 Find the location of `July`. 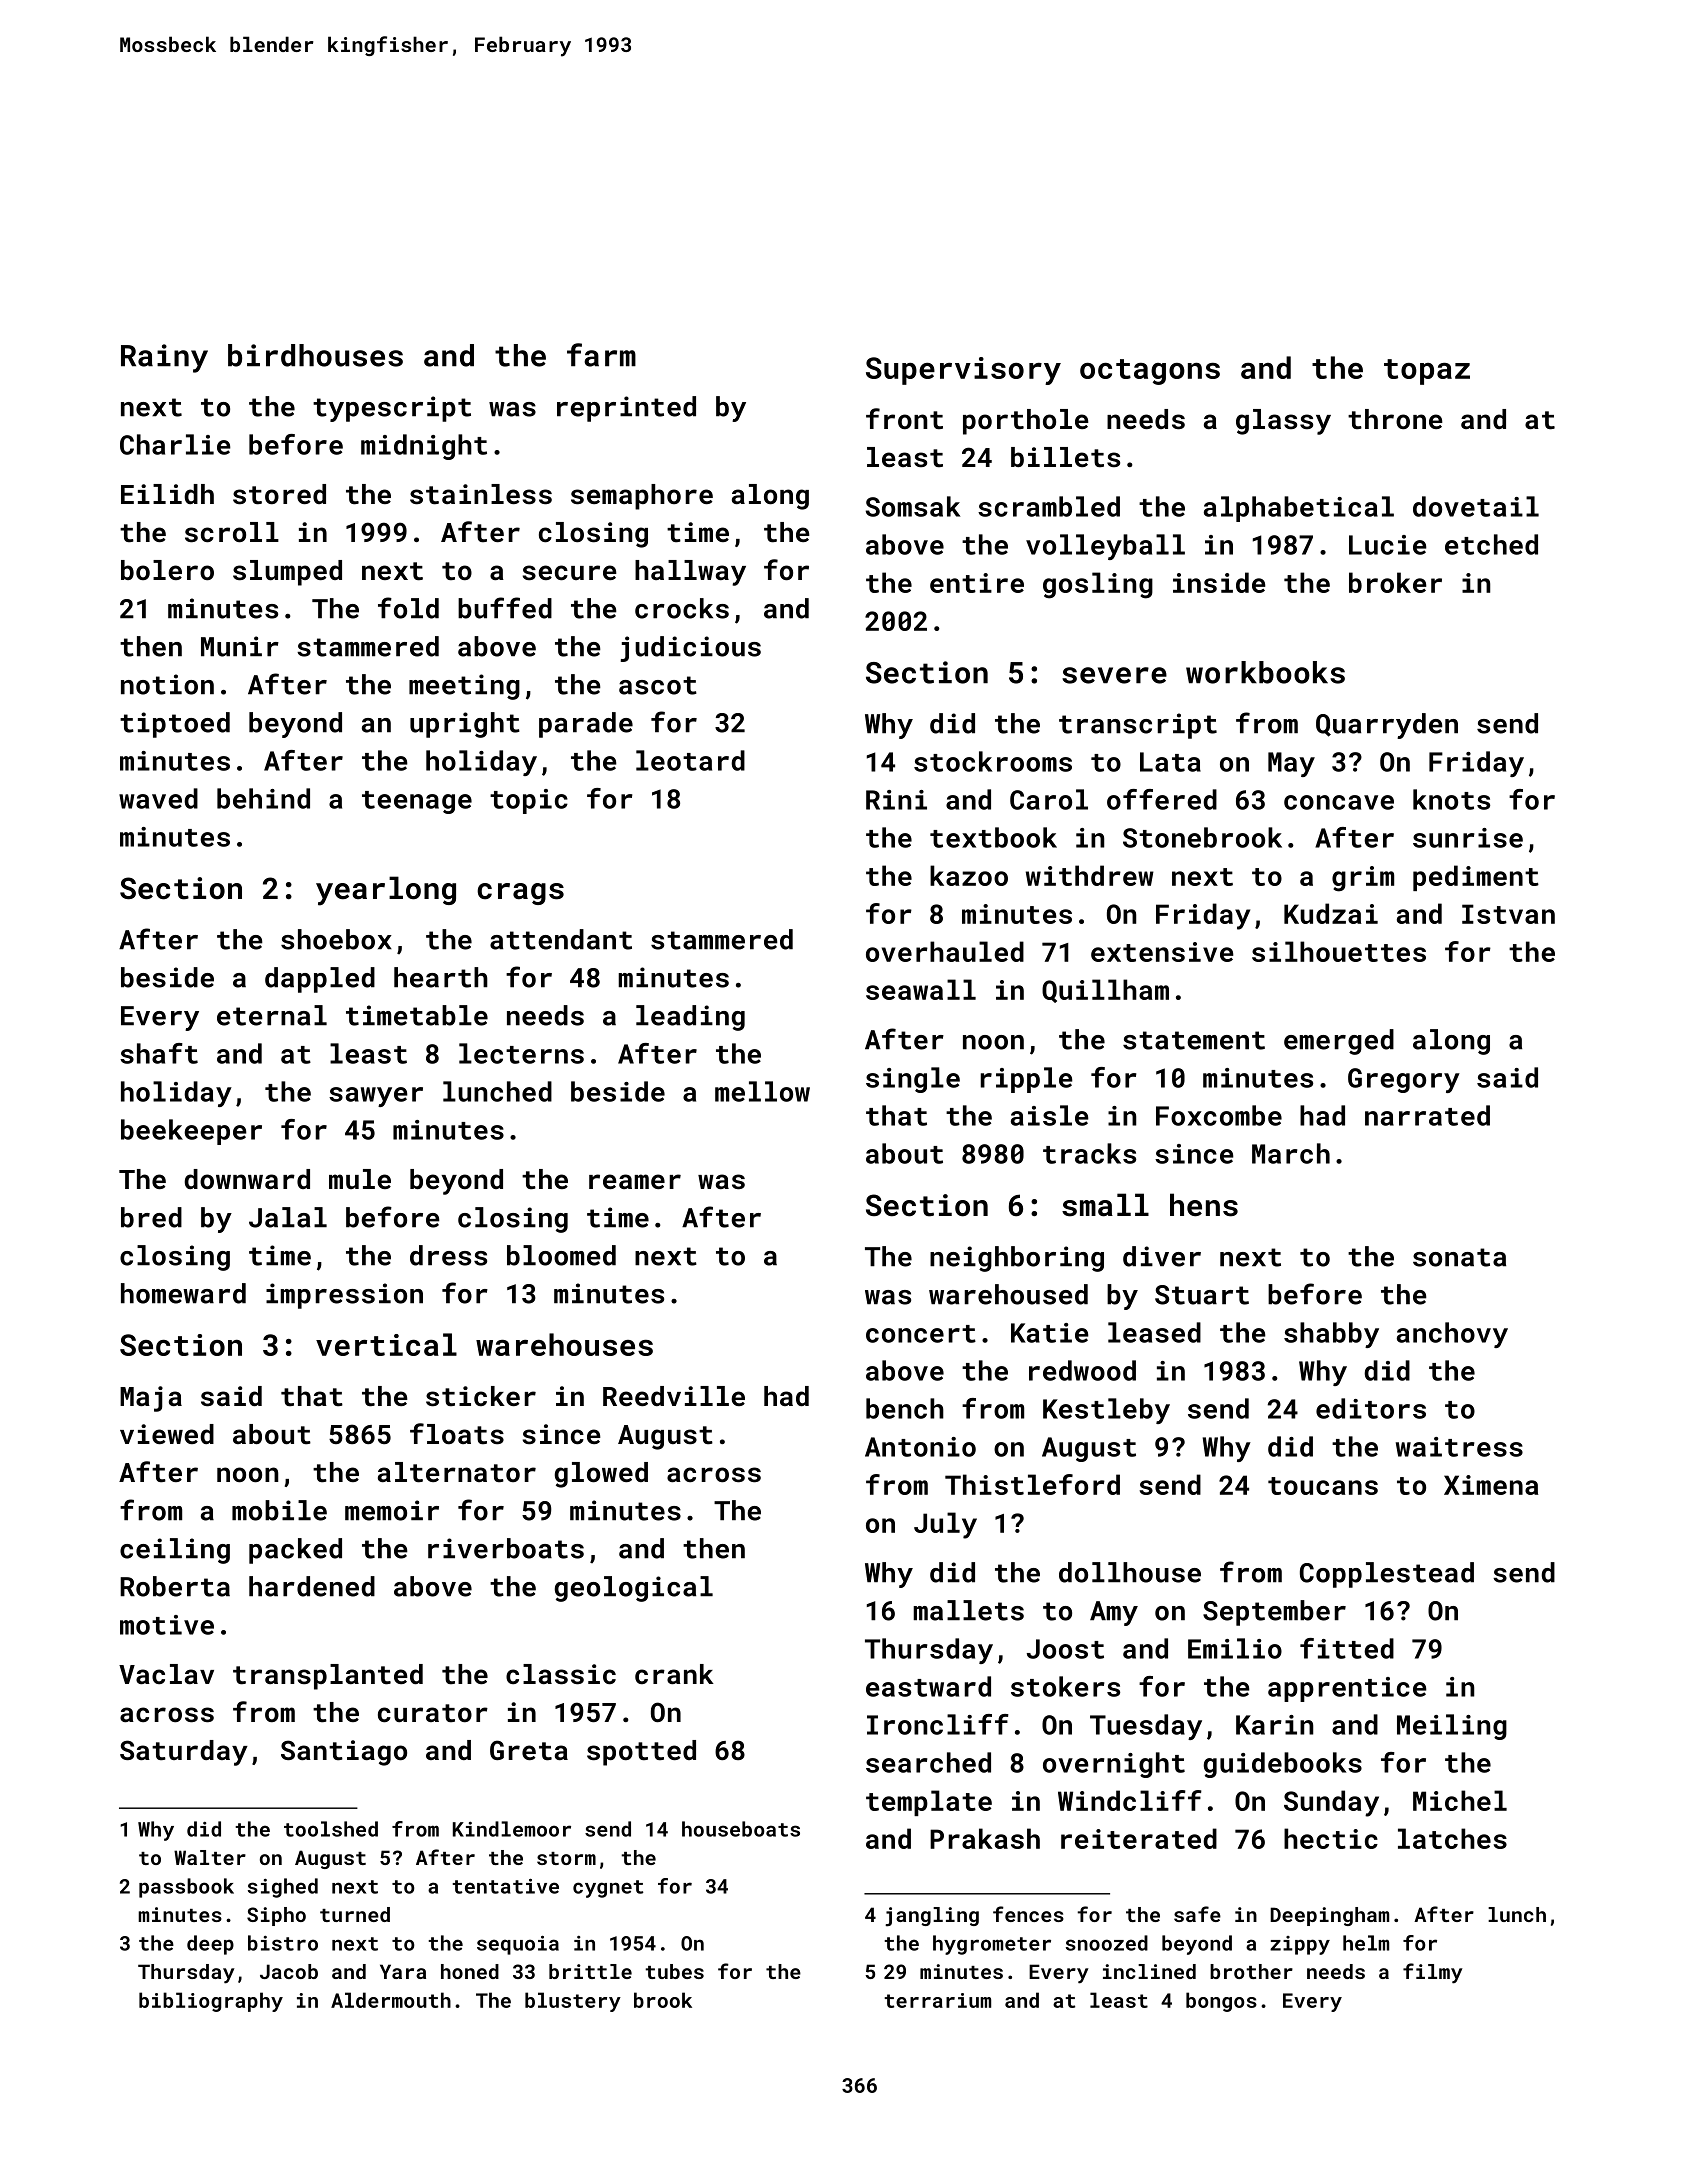

July is located at coordinates (945, 1525).
